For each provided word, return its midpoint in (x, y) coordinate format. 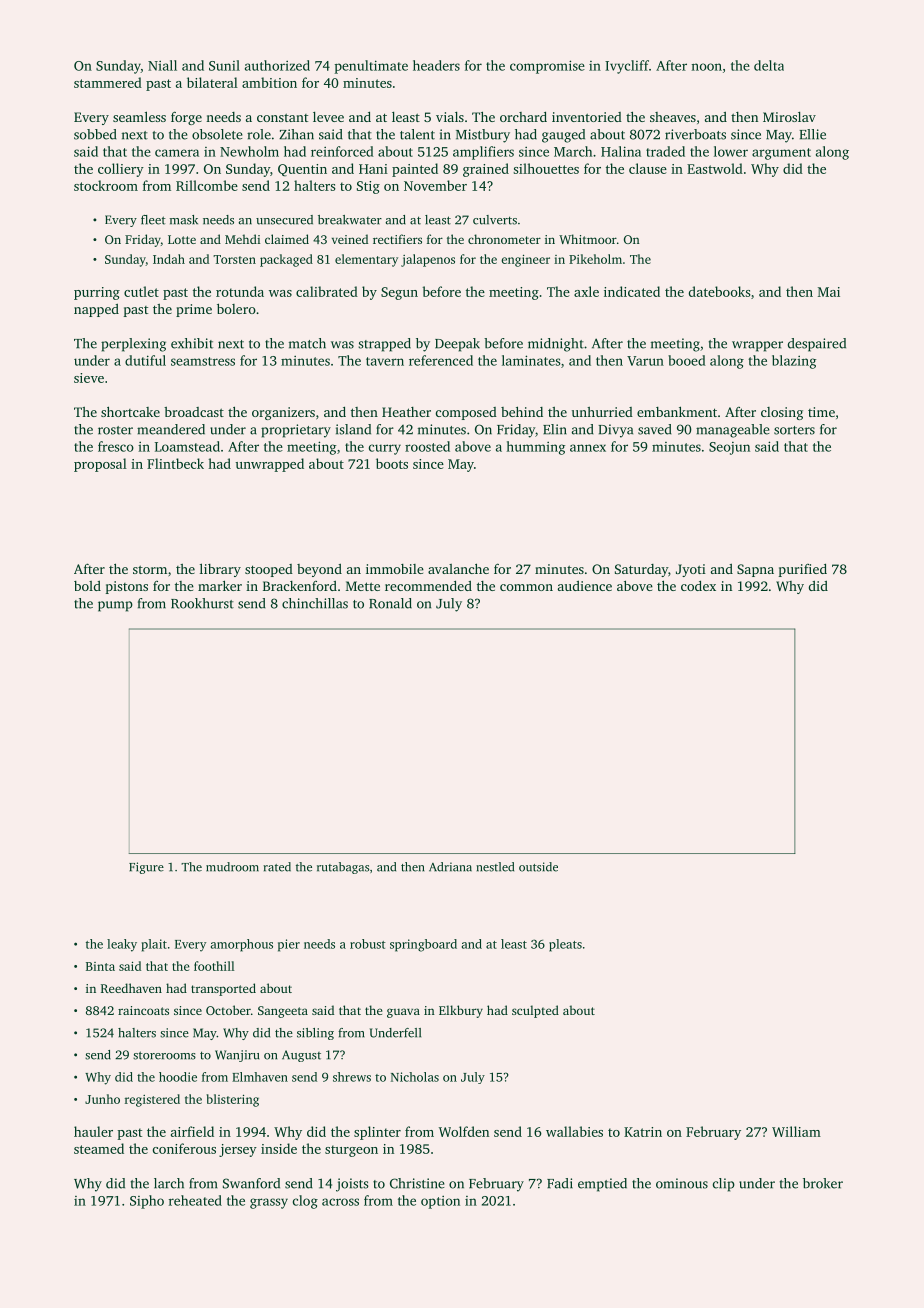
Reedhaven (131, 988)
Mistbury (483, 136)
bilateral (212, 82)
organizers (283, 413)
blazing (794, 362)
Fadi (560, 1183)
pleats (565, 945)
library (220, 570)
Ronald (390, 603)
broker (823, 1183)
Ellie (812, 134)
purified (803, 570)
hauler (93, 1131)
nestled (495, 867)
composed (466, 413)
